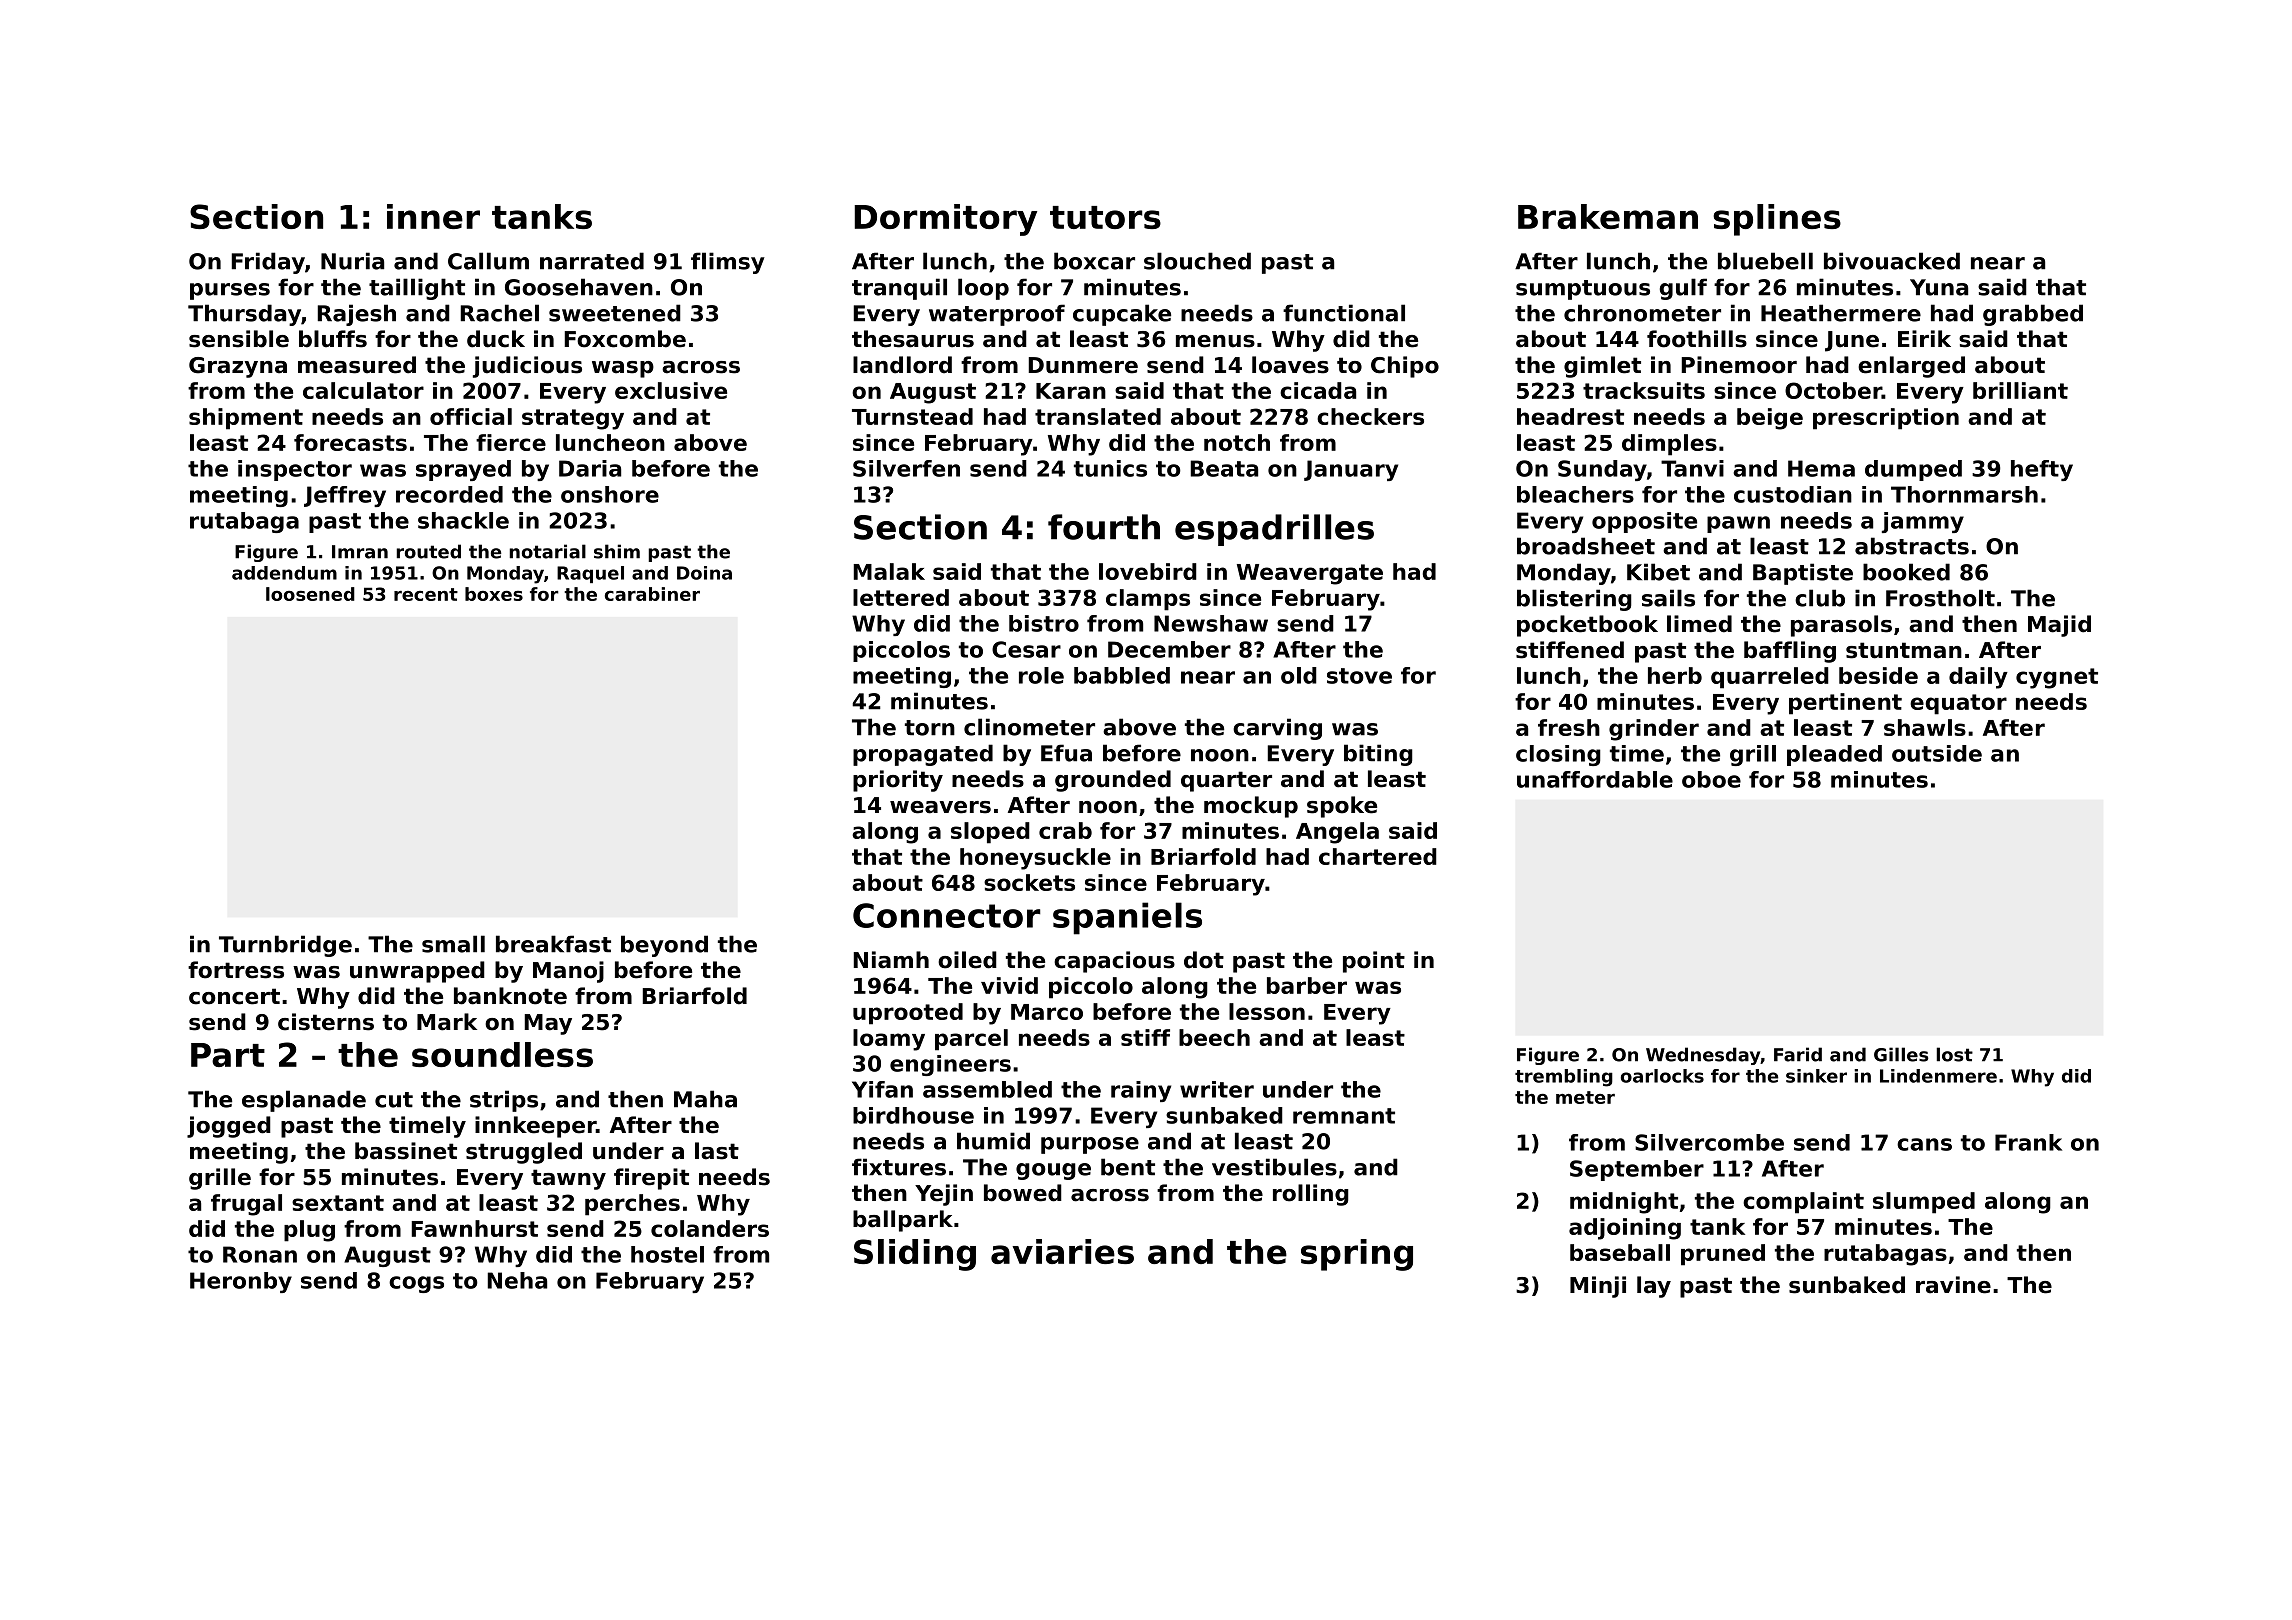 This document has height=1620, width=2292. What do you see at coordinates (1026, 649) in the document?
I see `Cesar` at bounding box center [1026, 649].
